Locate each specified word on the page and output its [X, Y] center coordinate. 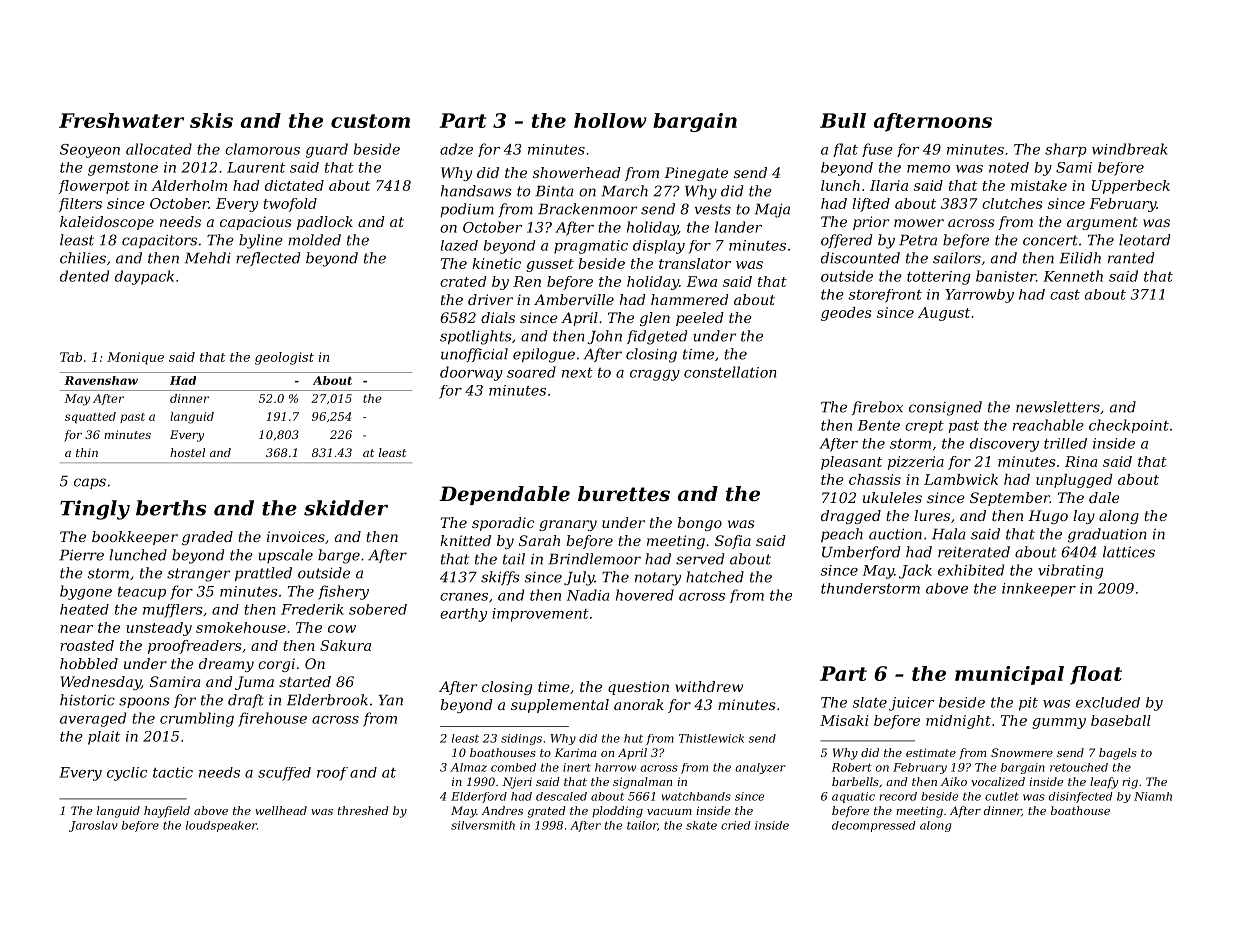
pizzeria [916, 463]
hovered [645, 595]
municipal [1009, 675]
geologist [284, 358]
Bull [843, 120]
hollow [610, 120]
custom [370, 121]
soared [531, 372]
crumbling [197, 719]
